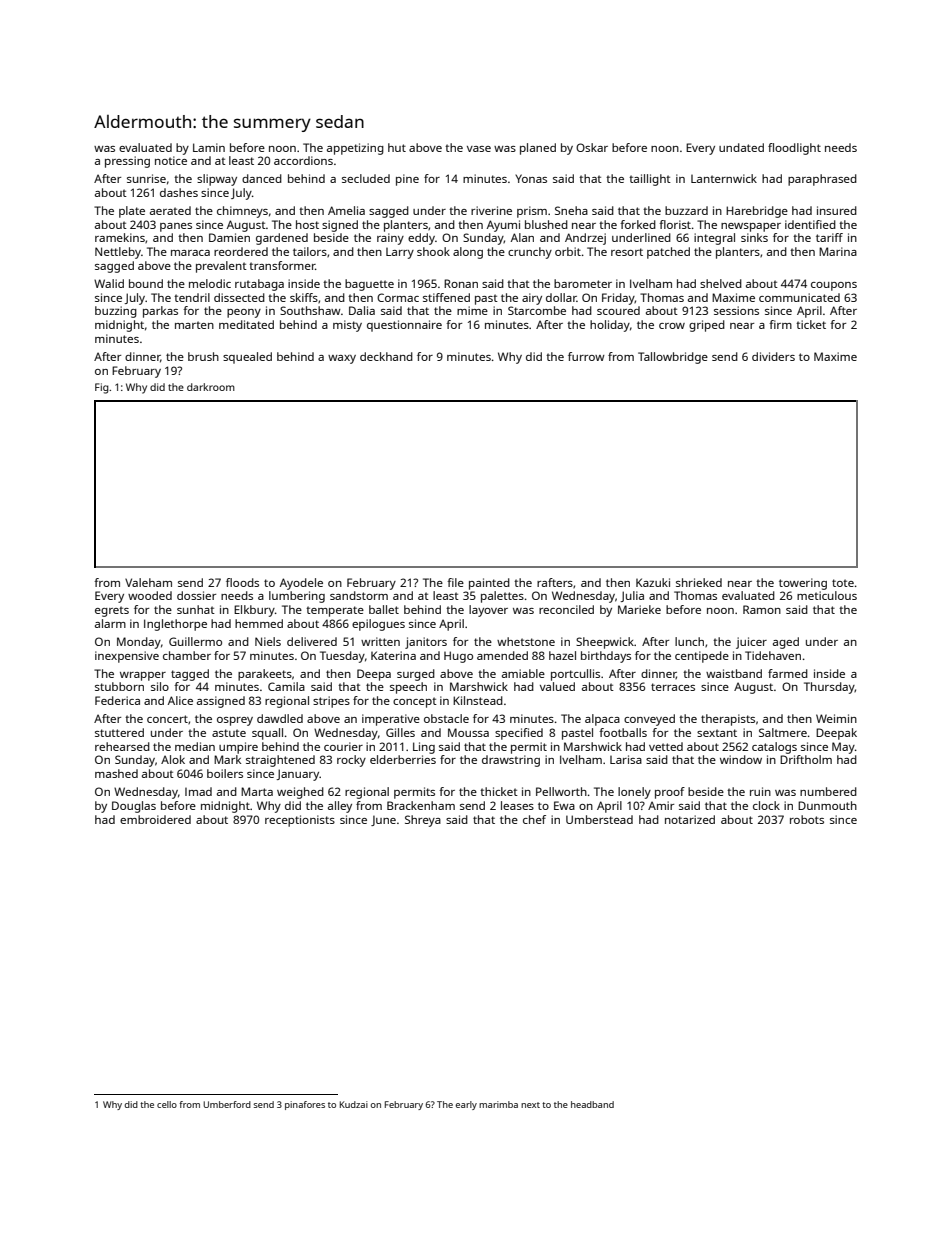 The height and width of the image is (1233, 952). What do you see at coordinates (120, 237) in the image?
I see `ramekins` at bounding box center [120, 237].
